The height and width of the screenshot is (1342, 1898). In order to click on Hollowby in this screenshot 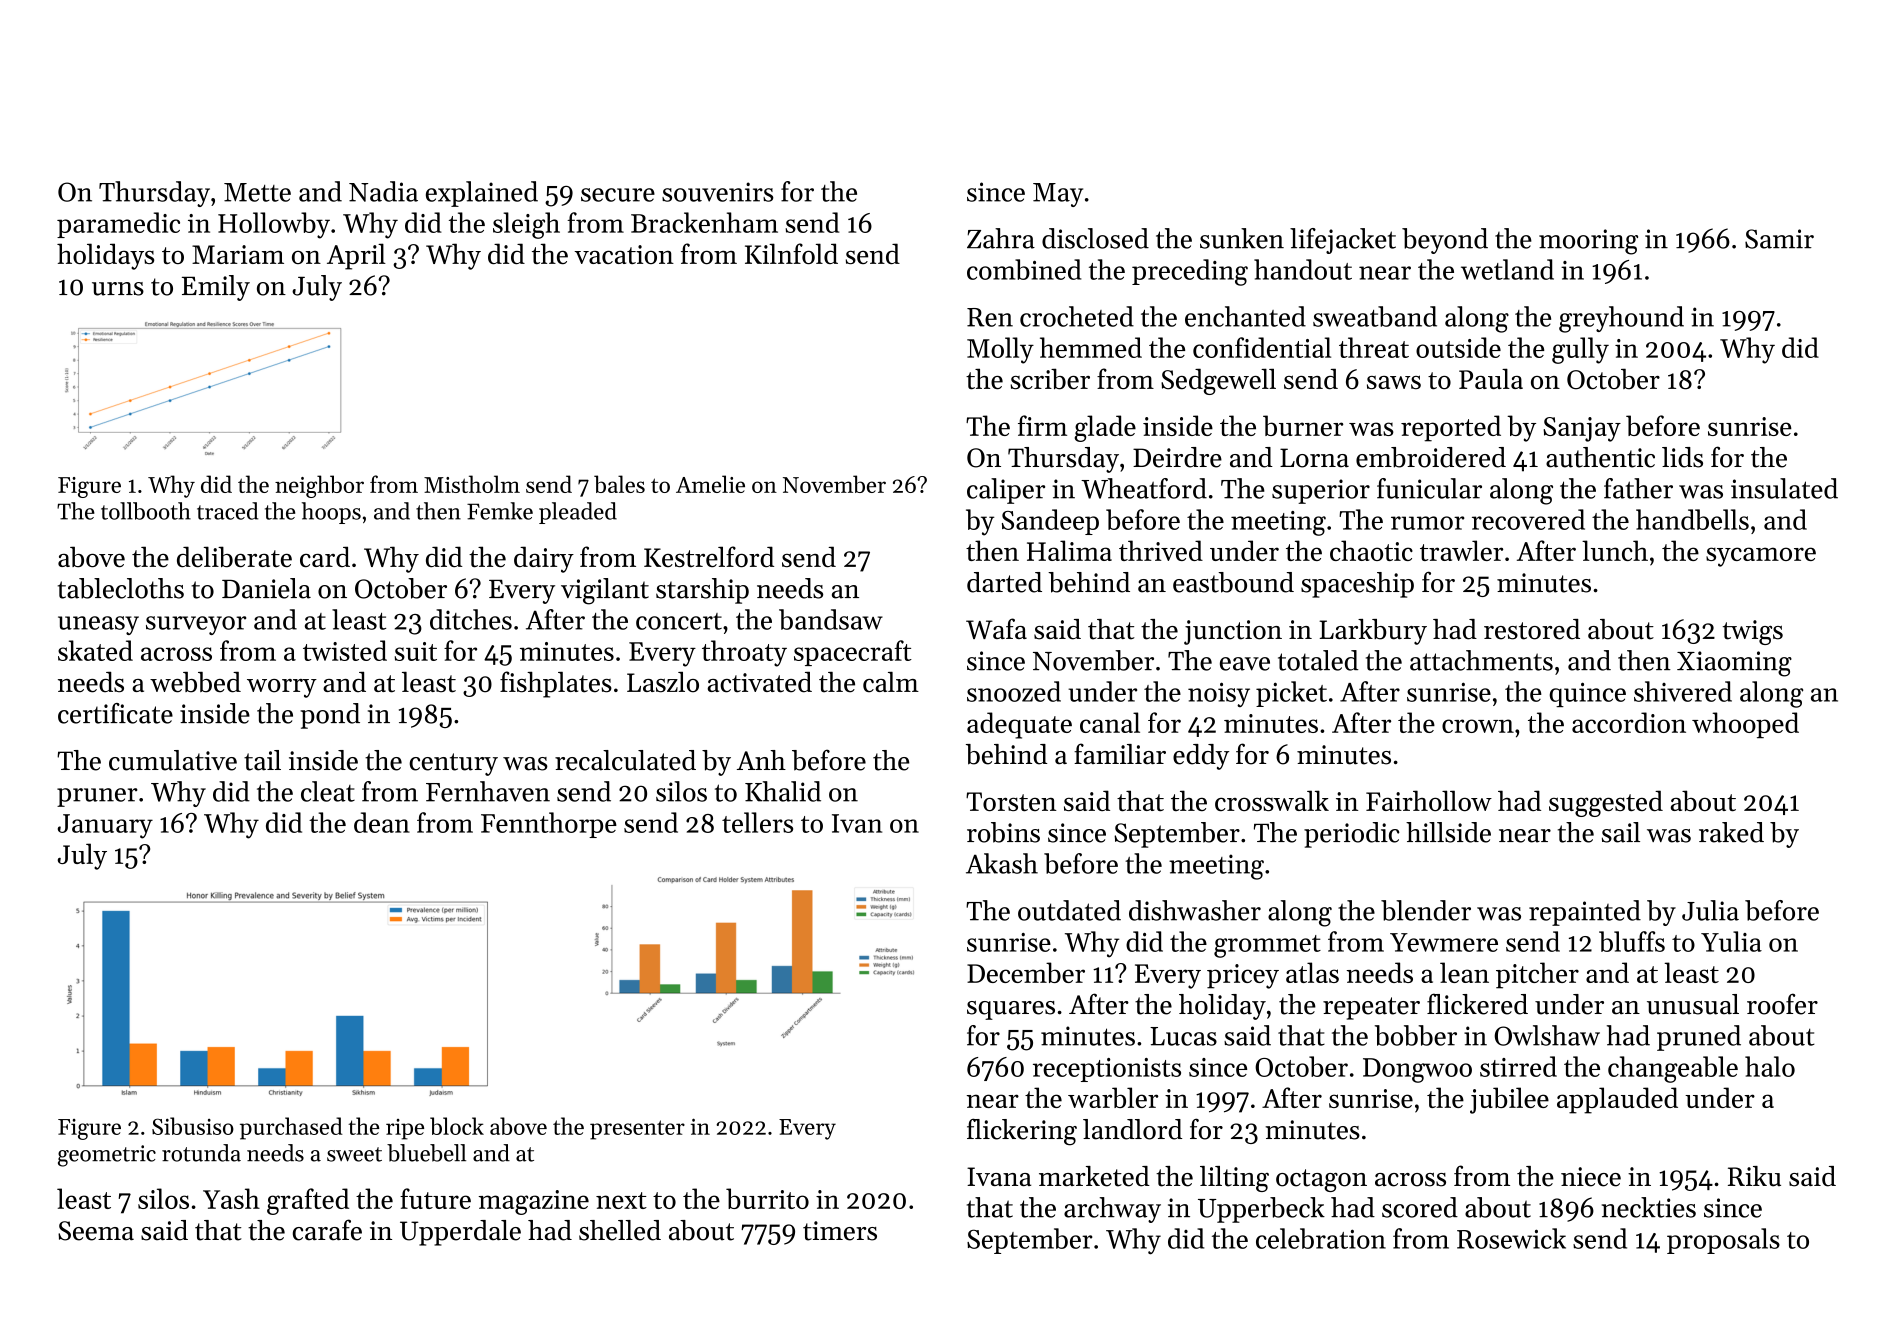, I will do `click(274, 225)`.
